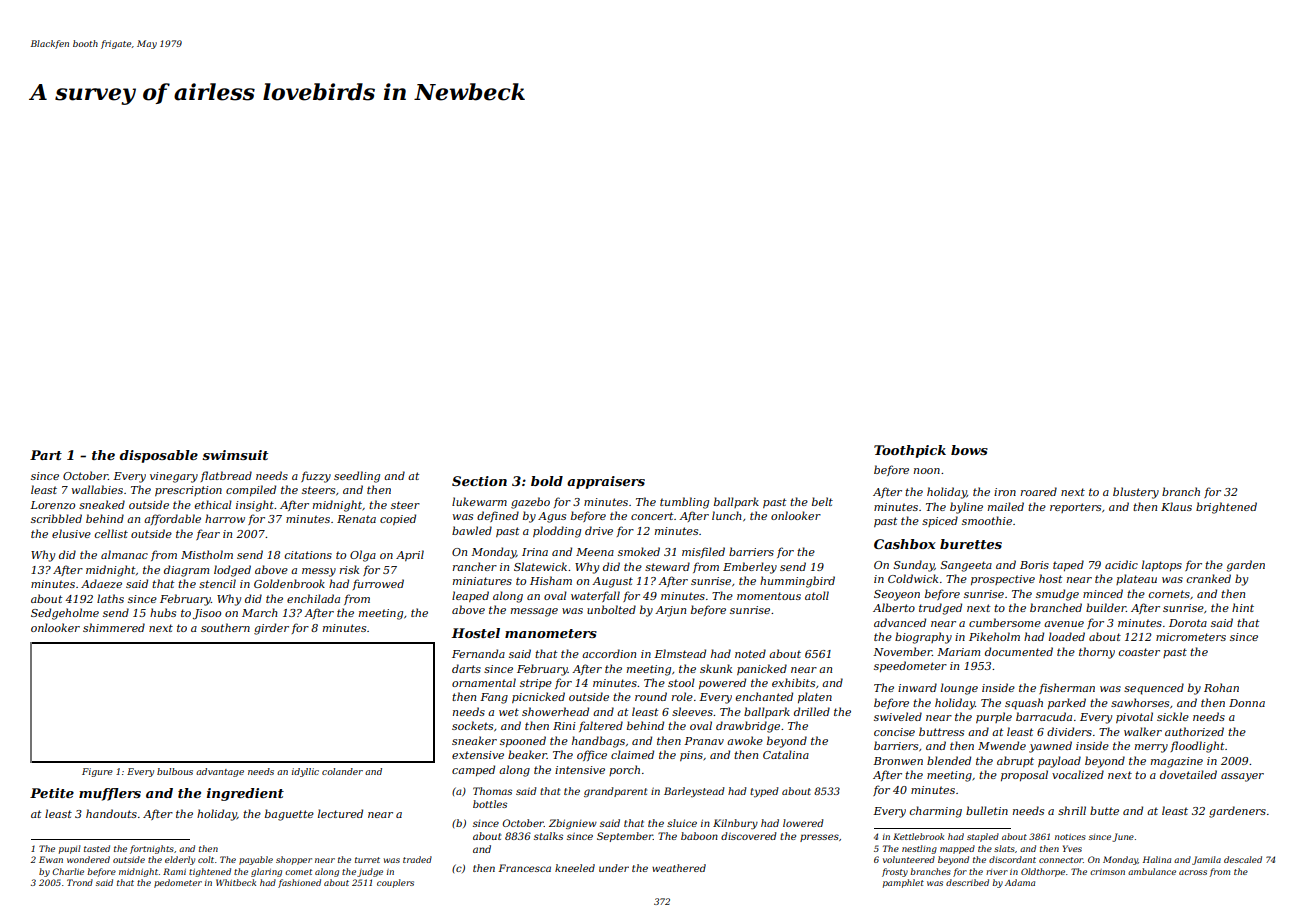 Image resolution: width=1308 pixels, height=924 pixels. What do you see at coordinates (987, 810) in the screenshot?
I see `bulletin` at bounding box center [987, 810].
